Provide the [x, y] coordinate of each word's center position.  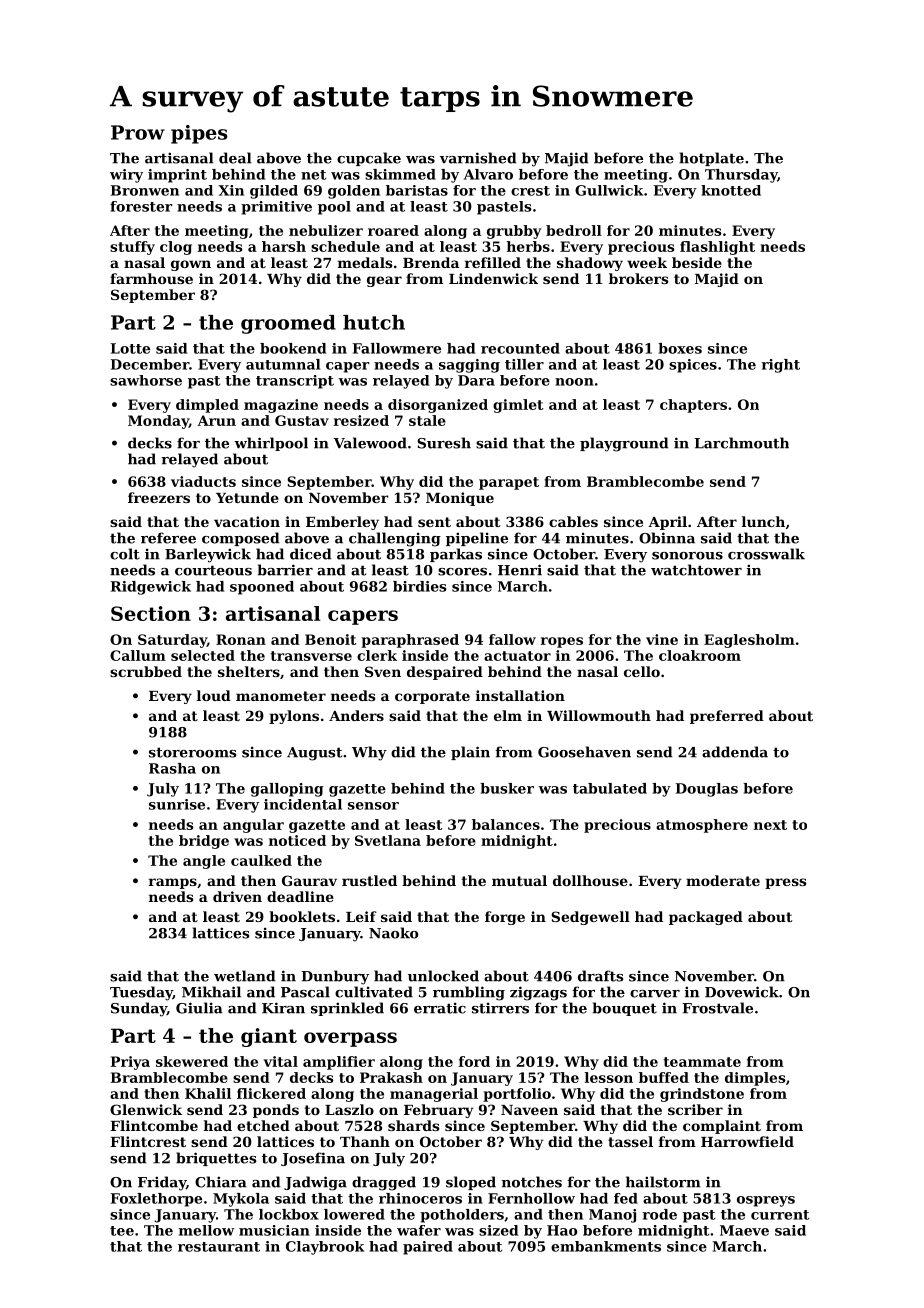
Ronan [241, 639]
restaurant [219, 1247]
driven [237, 896]
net [313, 175]
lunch [763, 521]
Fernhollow [531, 1198]
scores [462, 572]
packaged [706, 918]
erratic [440, 1008]
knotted [731, 190]
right [780, 366]
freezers [159, 497]
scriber [695, 1109]
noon [574, 382]
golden [354, 192]
